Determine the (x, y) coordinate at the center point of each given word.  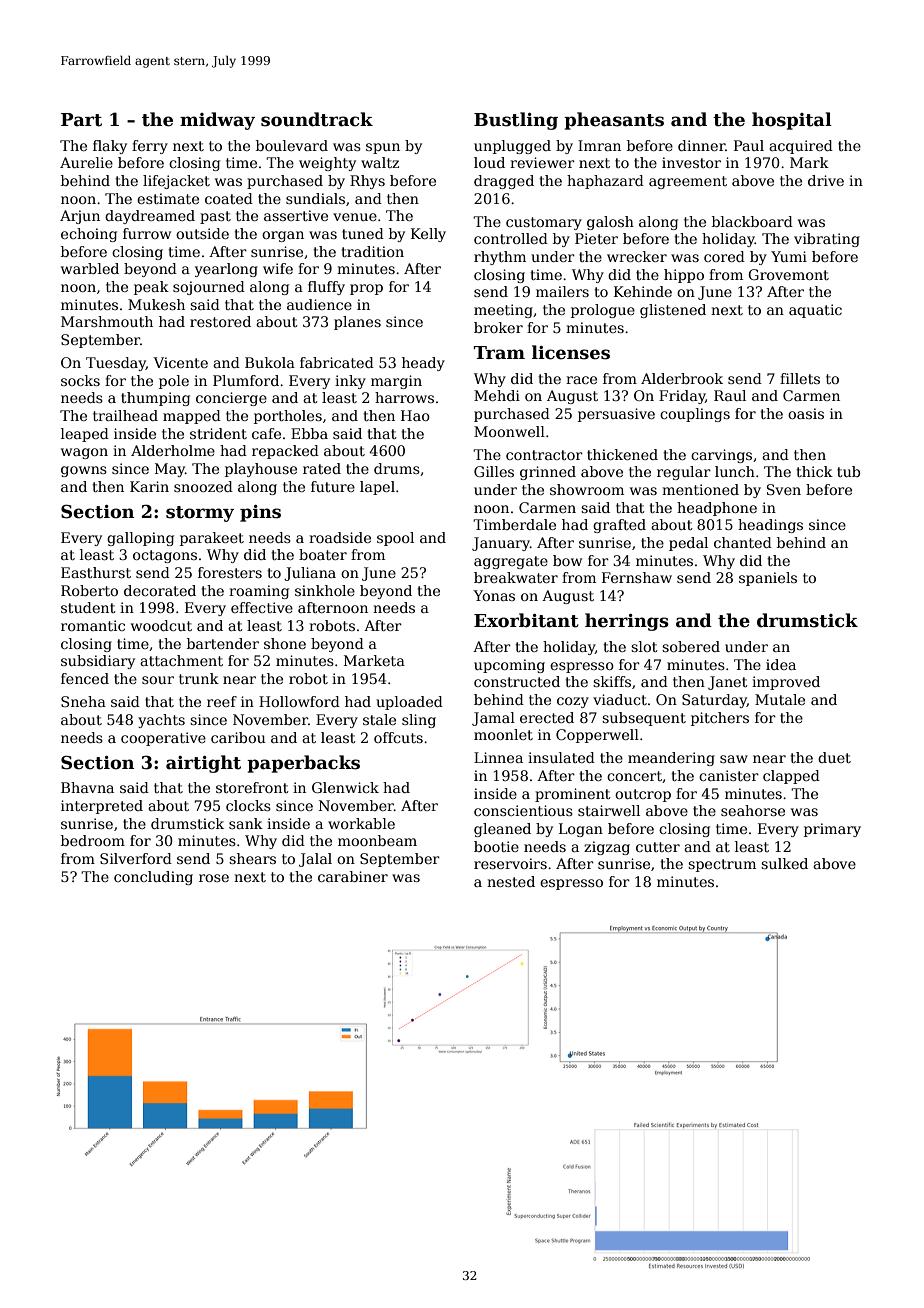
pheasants (614, 121)
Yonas (494, 595)
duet (834, 757)
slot (644, 646)
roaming (259, 592)
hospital (792, 121)
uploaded (409, 703)
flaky (110, 147)
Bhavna (87, 787)
